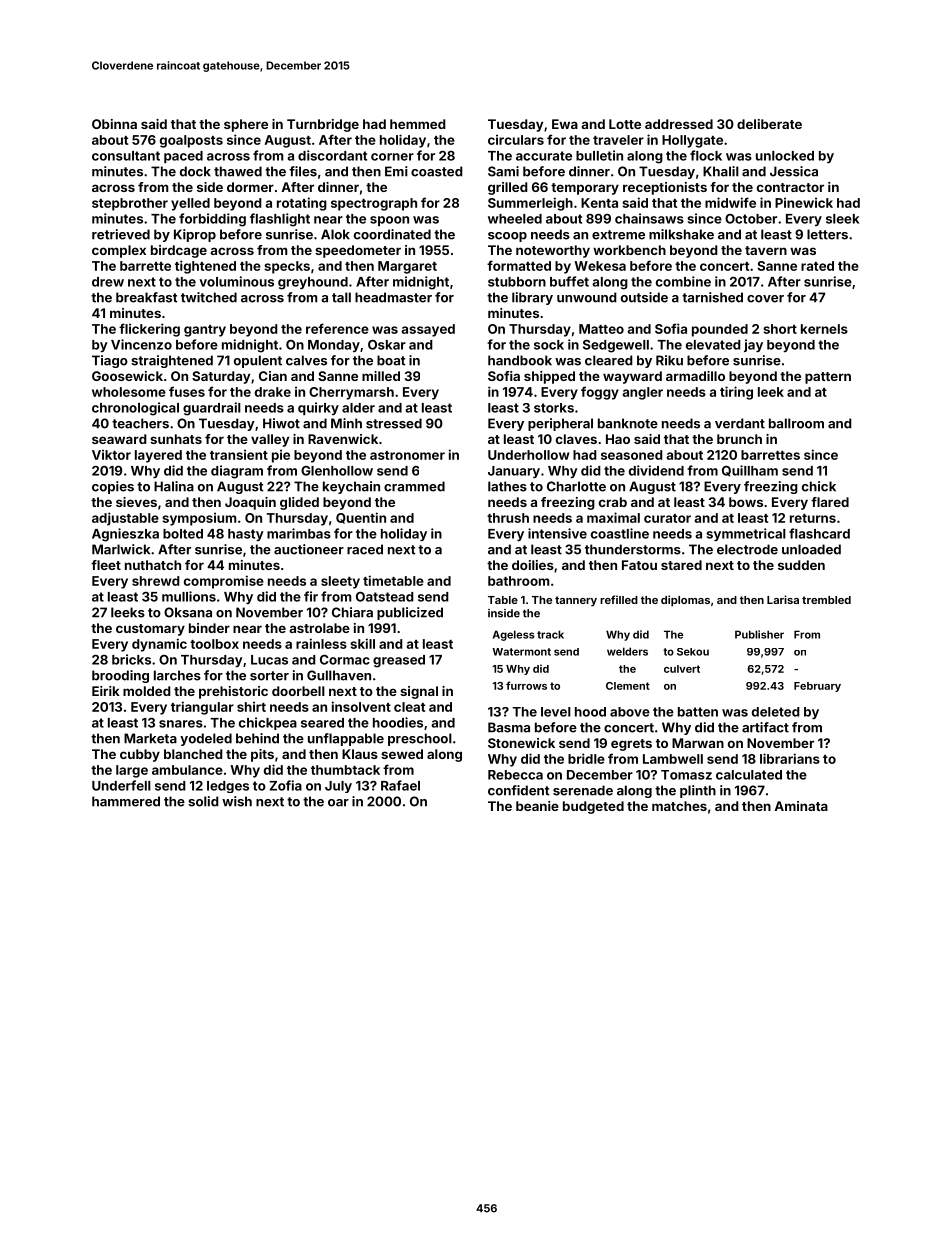 Image resolution: width=952 pixels, height=1233 pixels. I want to click on drew, so click(108, 282).
